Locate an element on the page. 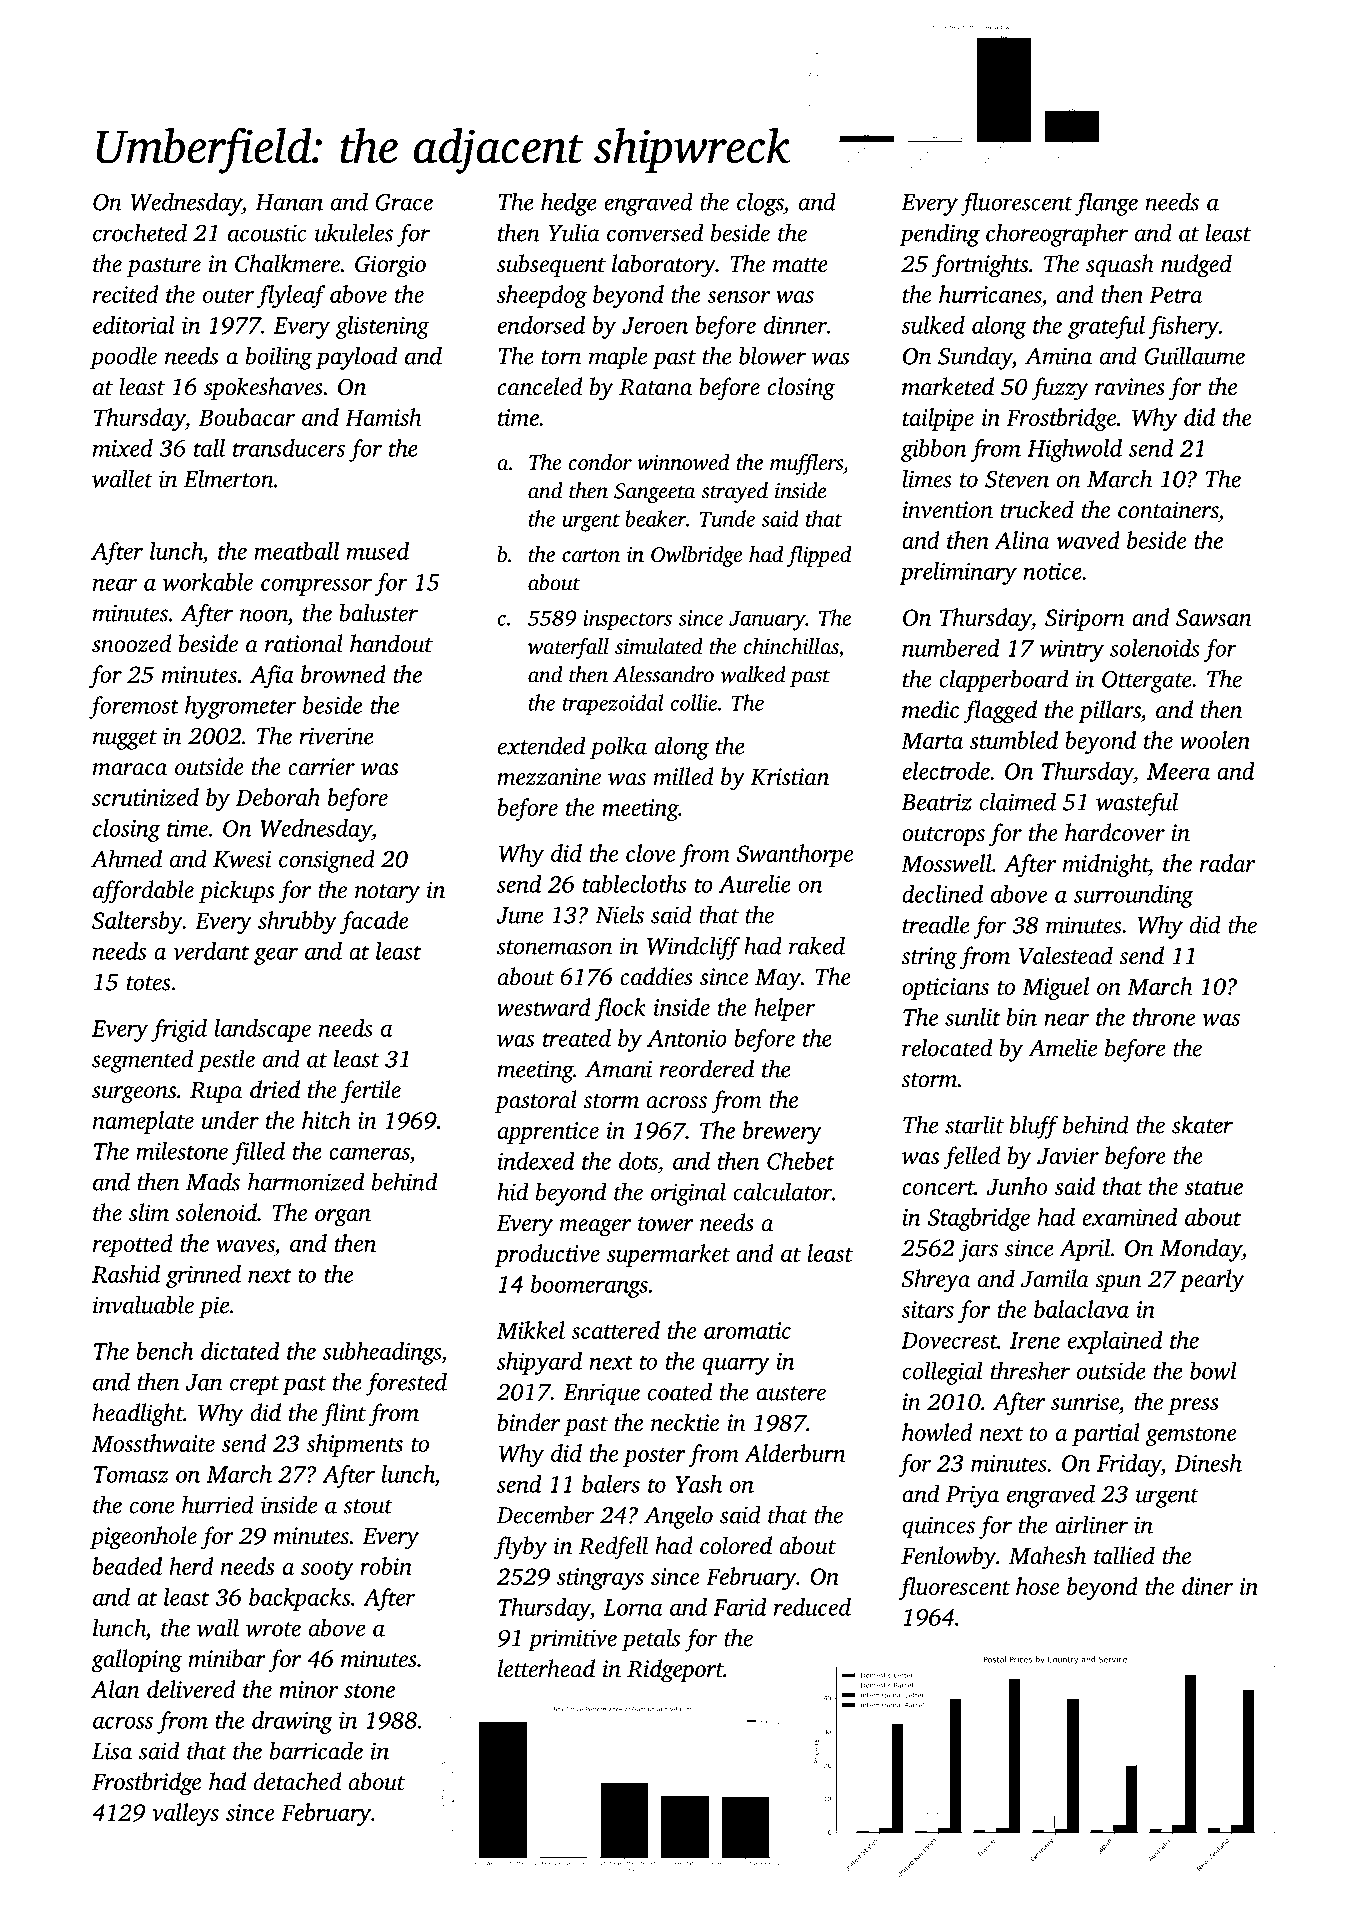 The width and height of the image is (1352, 1912). Amani is located at coordinates (618, 1069).
